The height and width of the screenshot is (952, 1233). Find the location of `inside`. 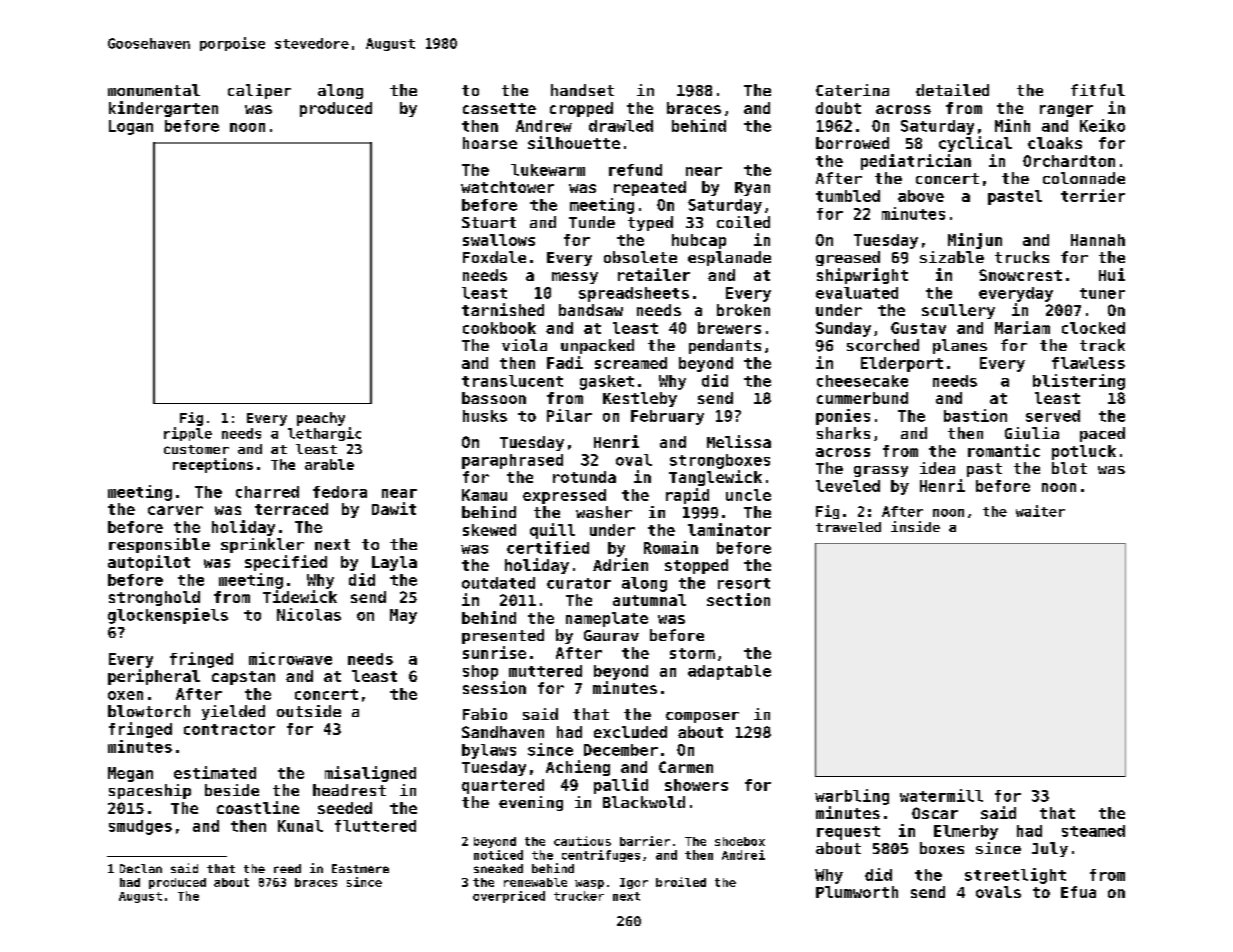

inside is located at coordinates (915, 526).
